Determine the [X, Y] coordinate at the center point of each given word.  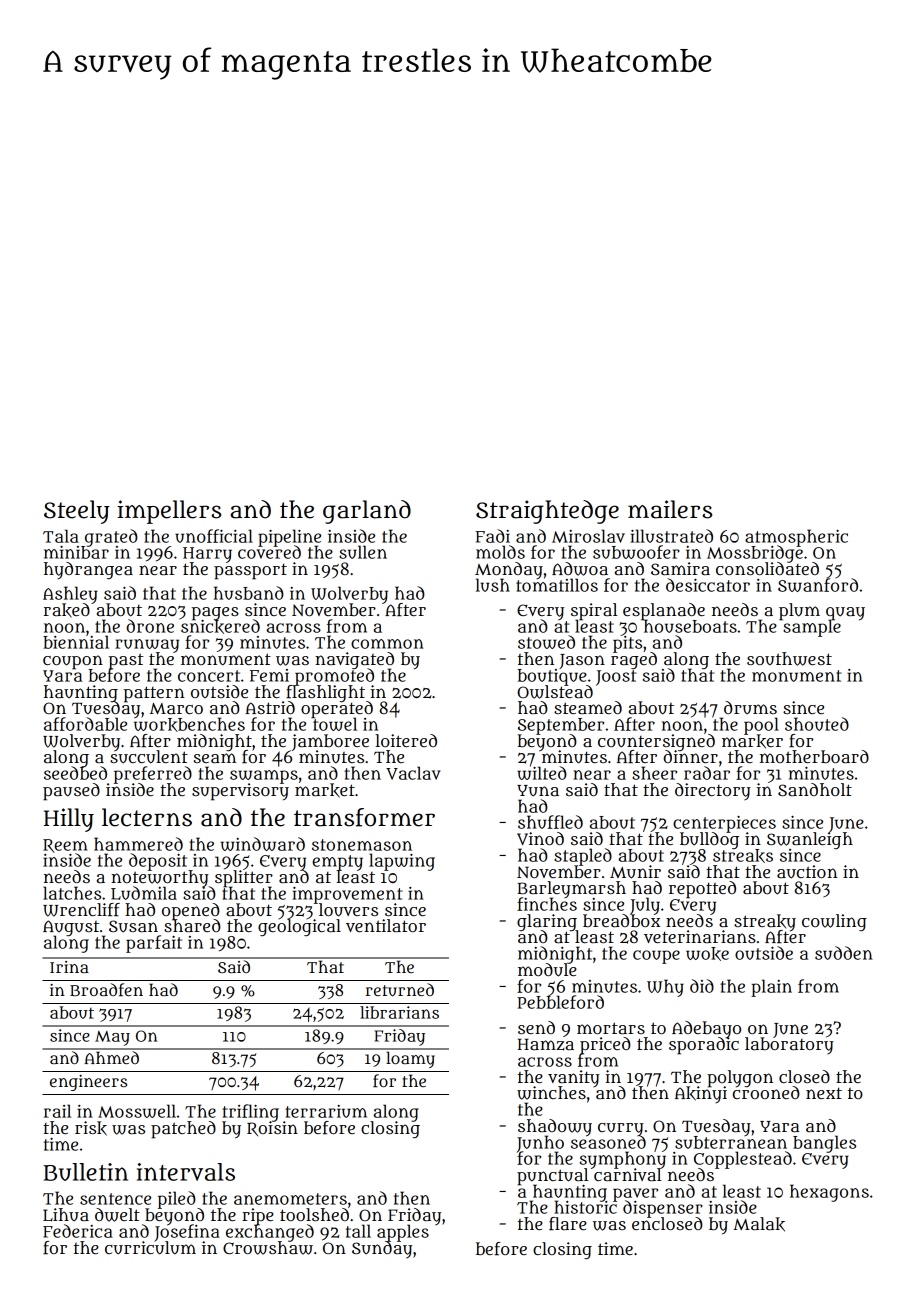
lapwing [402, 862]
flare [568, 1224]
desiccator [708, 585]
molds [500, 552]
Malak [759, 1224]
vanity [574, 1078]
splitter [244, 878]
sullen [363, 552]
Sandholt [815, 789]
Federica [78, 1231]
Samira [680, 568]
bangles [824, 1143]
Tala [61, 536]
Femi [269, 675]
